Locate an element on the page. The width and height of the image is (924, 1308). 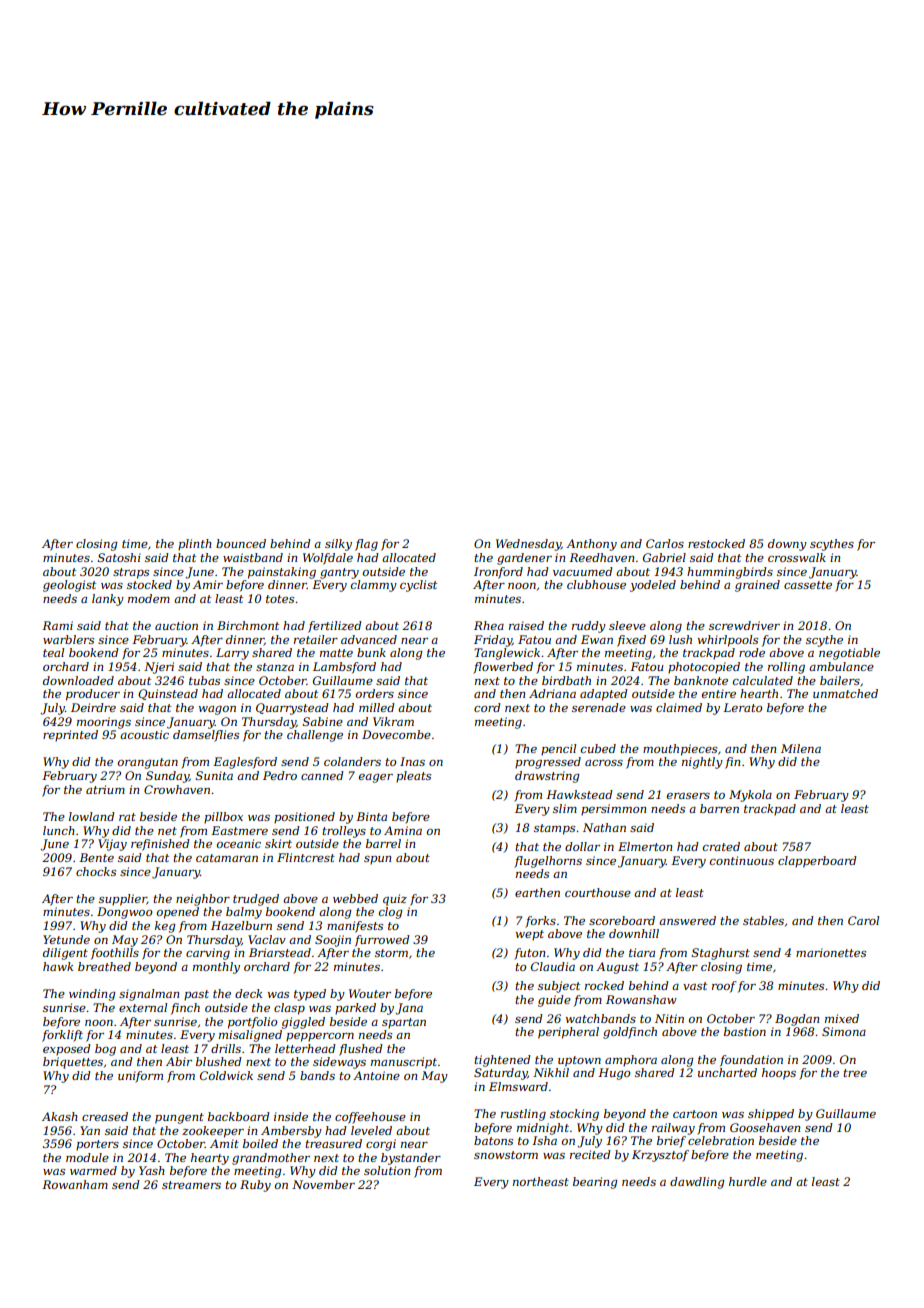
Akash is located at coordinates (60, 1116).
